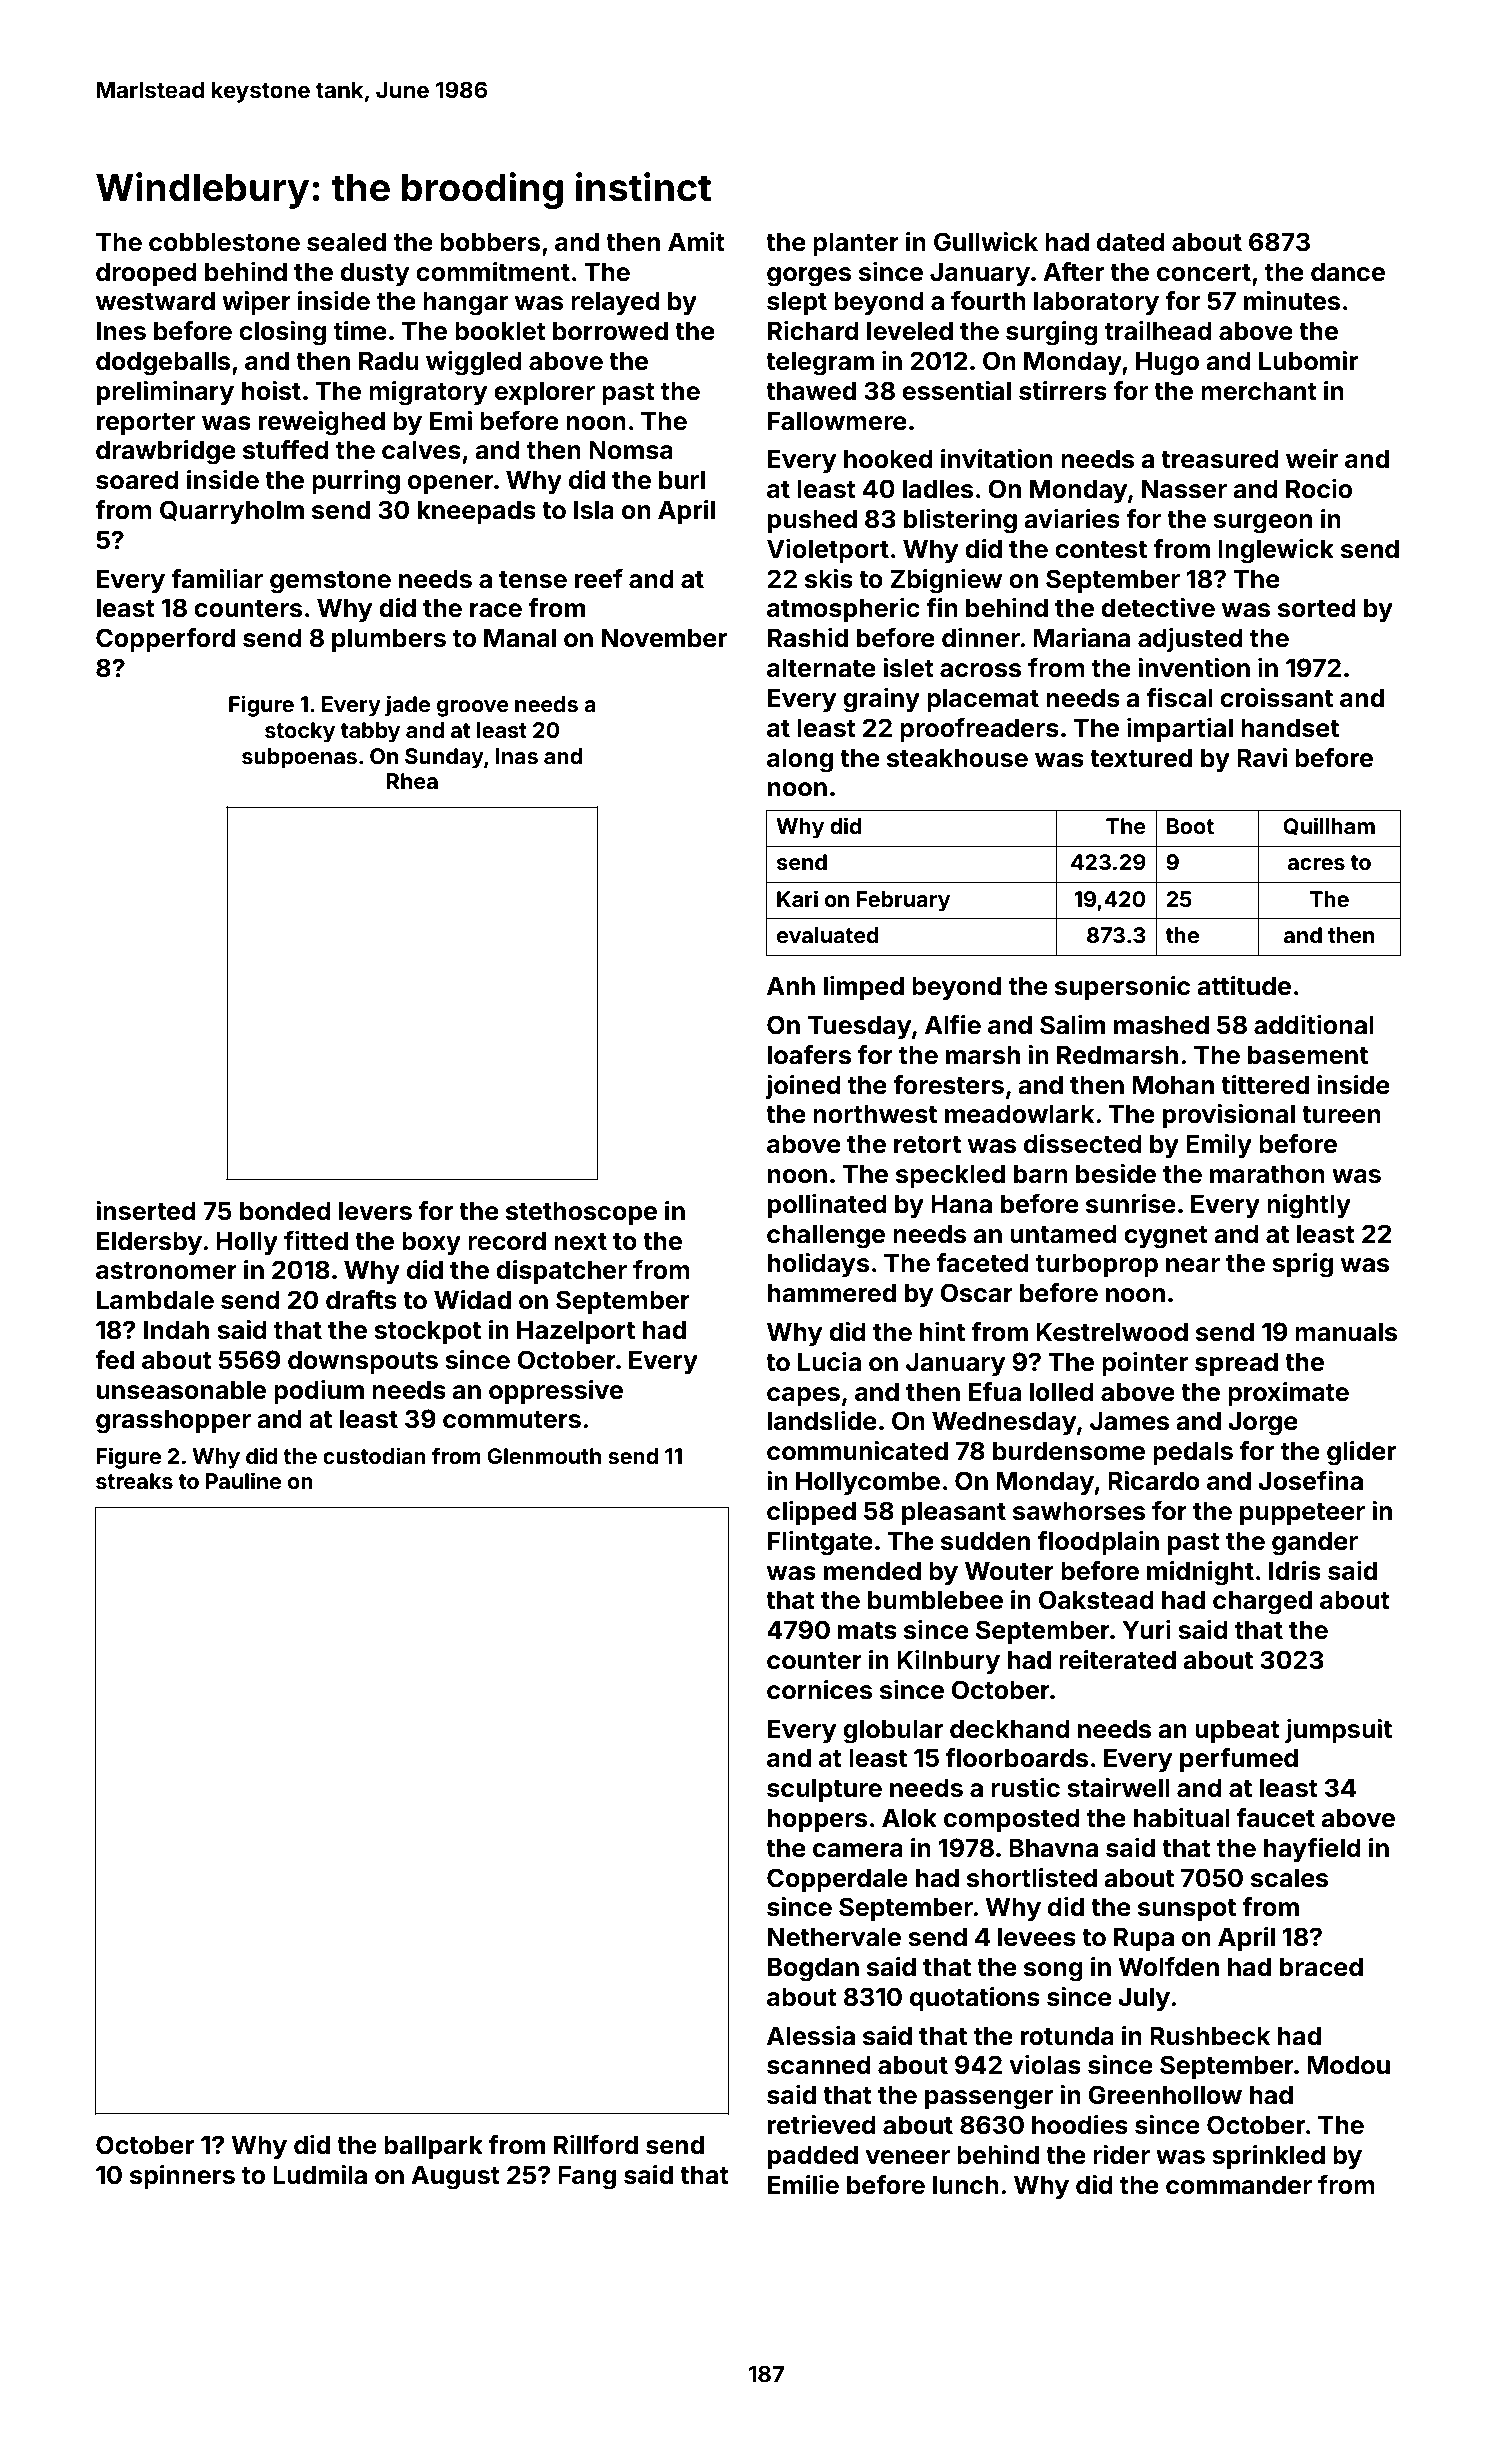  I want to click on Amit, so click(696, 241).
